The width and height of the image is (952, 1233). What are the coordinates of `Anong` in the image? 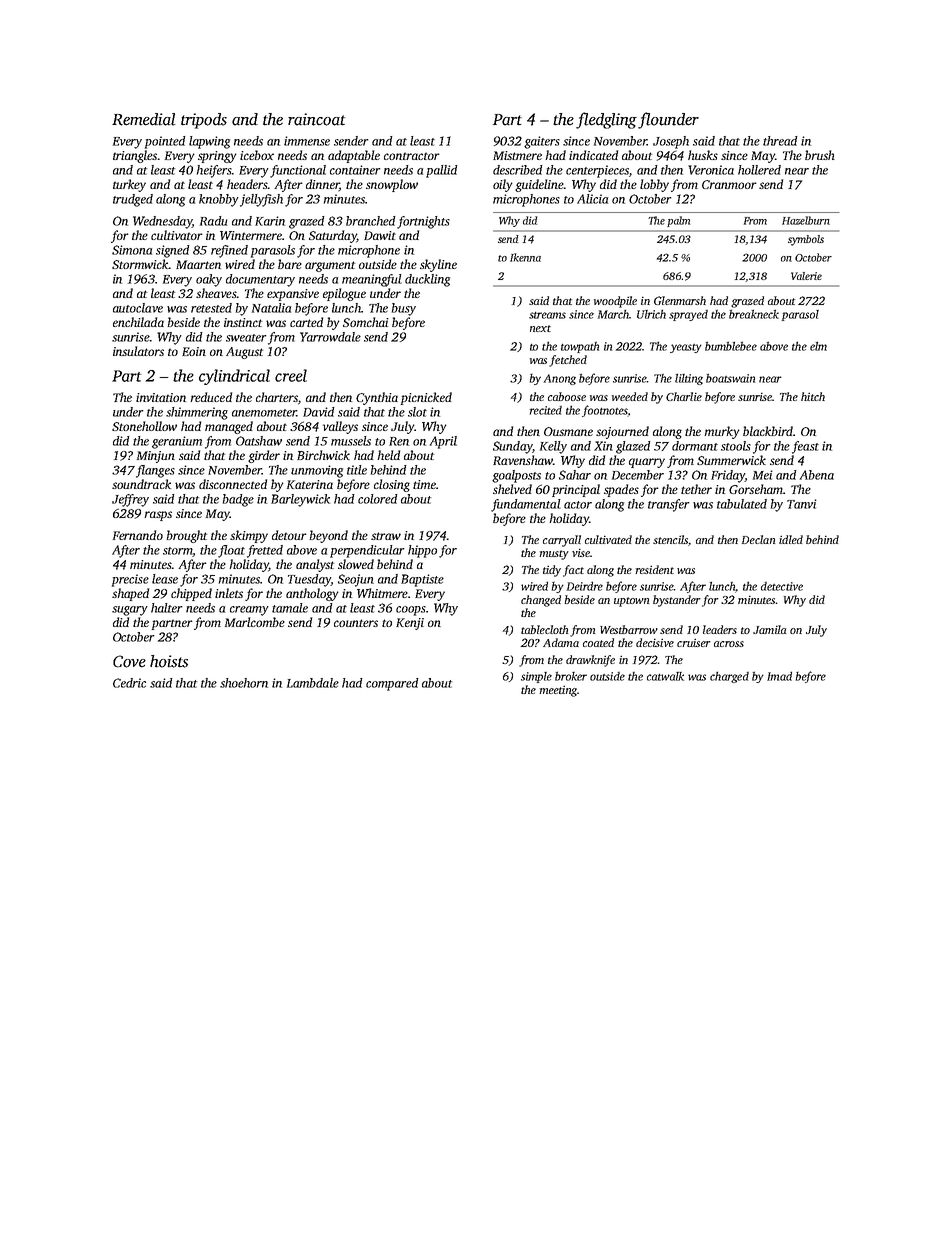 It's located at (560, 379).
